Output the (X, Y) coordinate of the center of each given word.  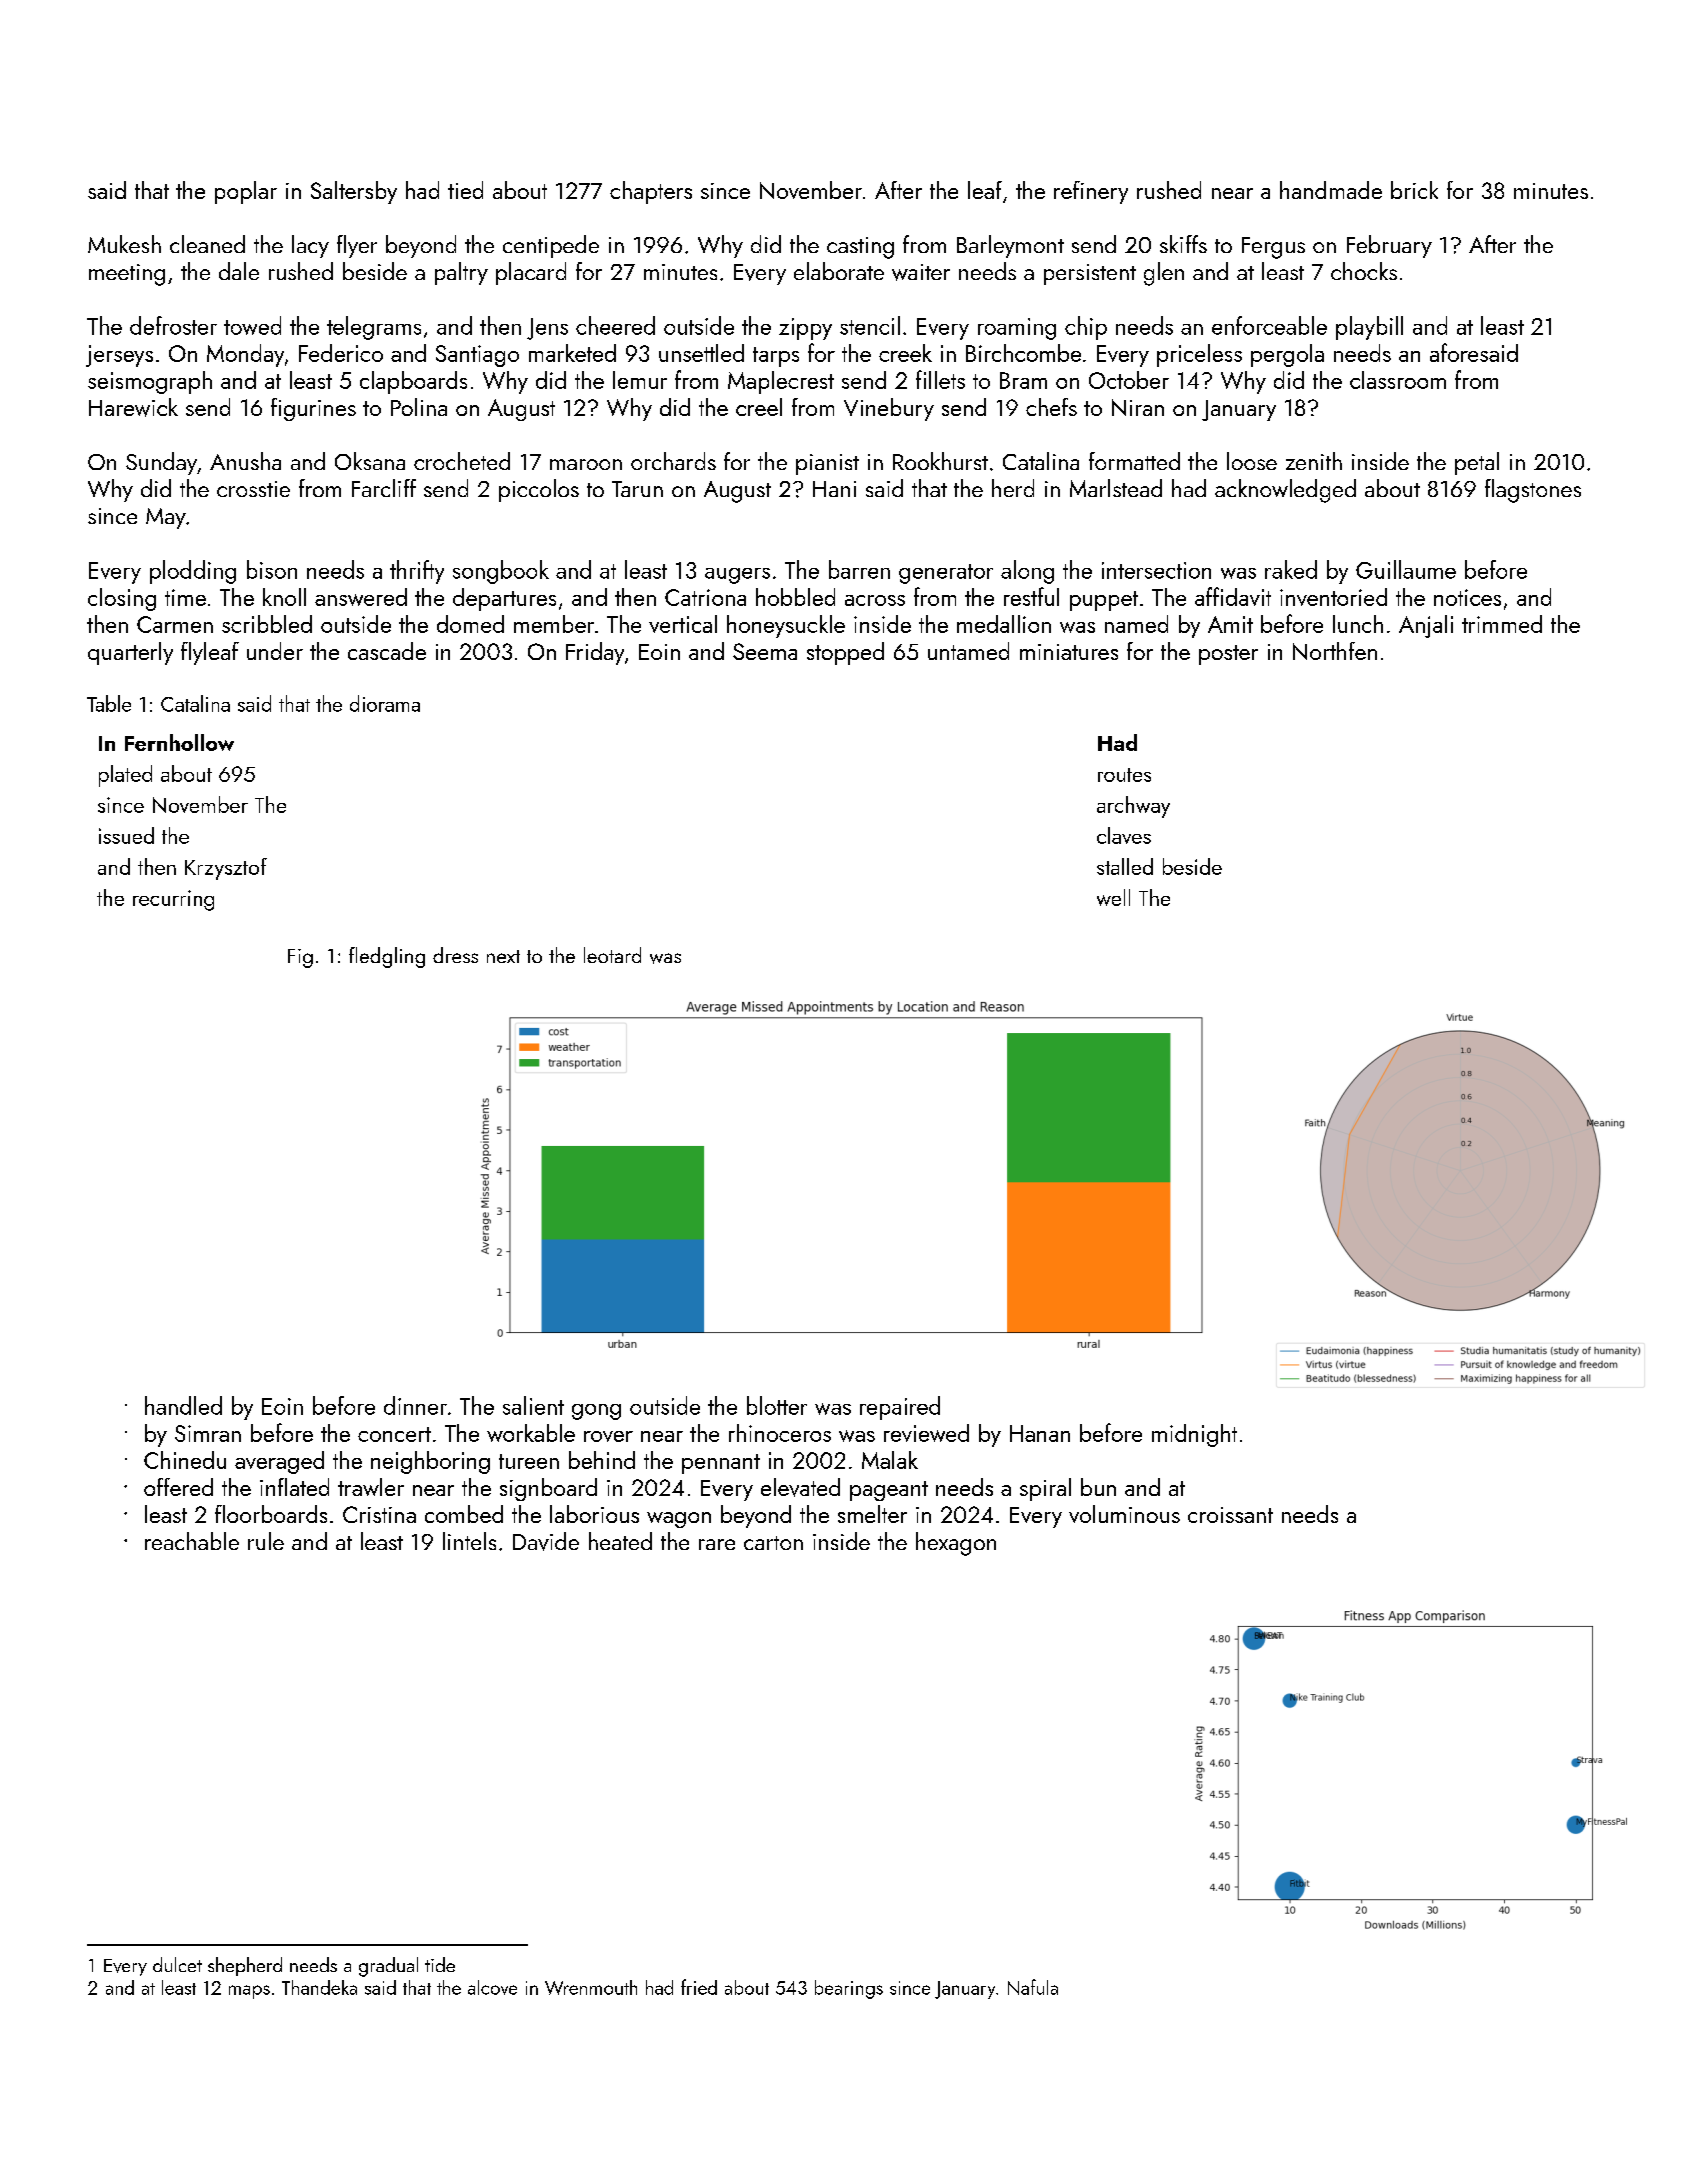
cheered (615, 325)
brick (1414, 190)
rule (266, 1541)
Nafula (1033, 1987)
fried (699, 1987)
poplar (246, 192)
